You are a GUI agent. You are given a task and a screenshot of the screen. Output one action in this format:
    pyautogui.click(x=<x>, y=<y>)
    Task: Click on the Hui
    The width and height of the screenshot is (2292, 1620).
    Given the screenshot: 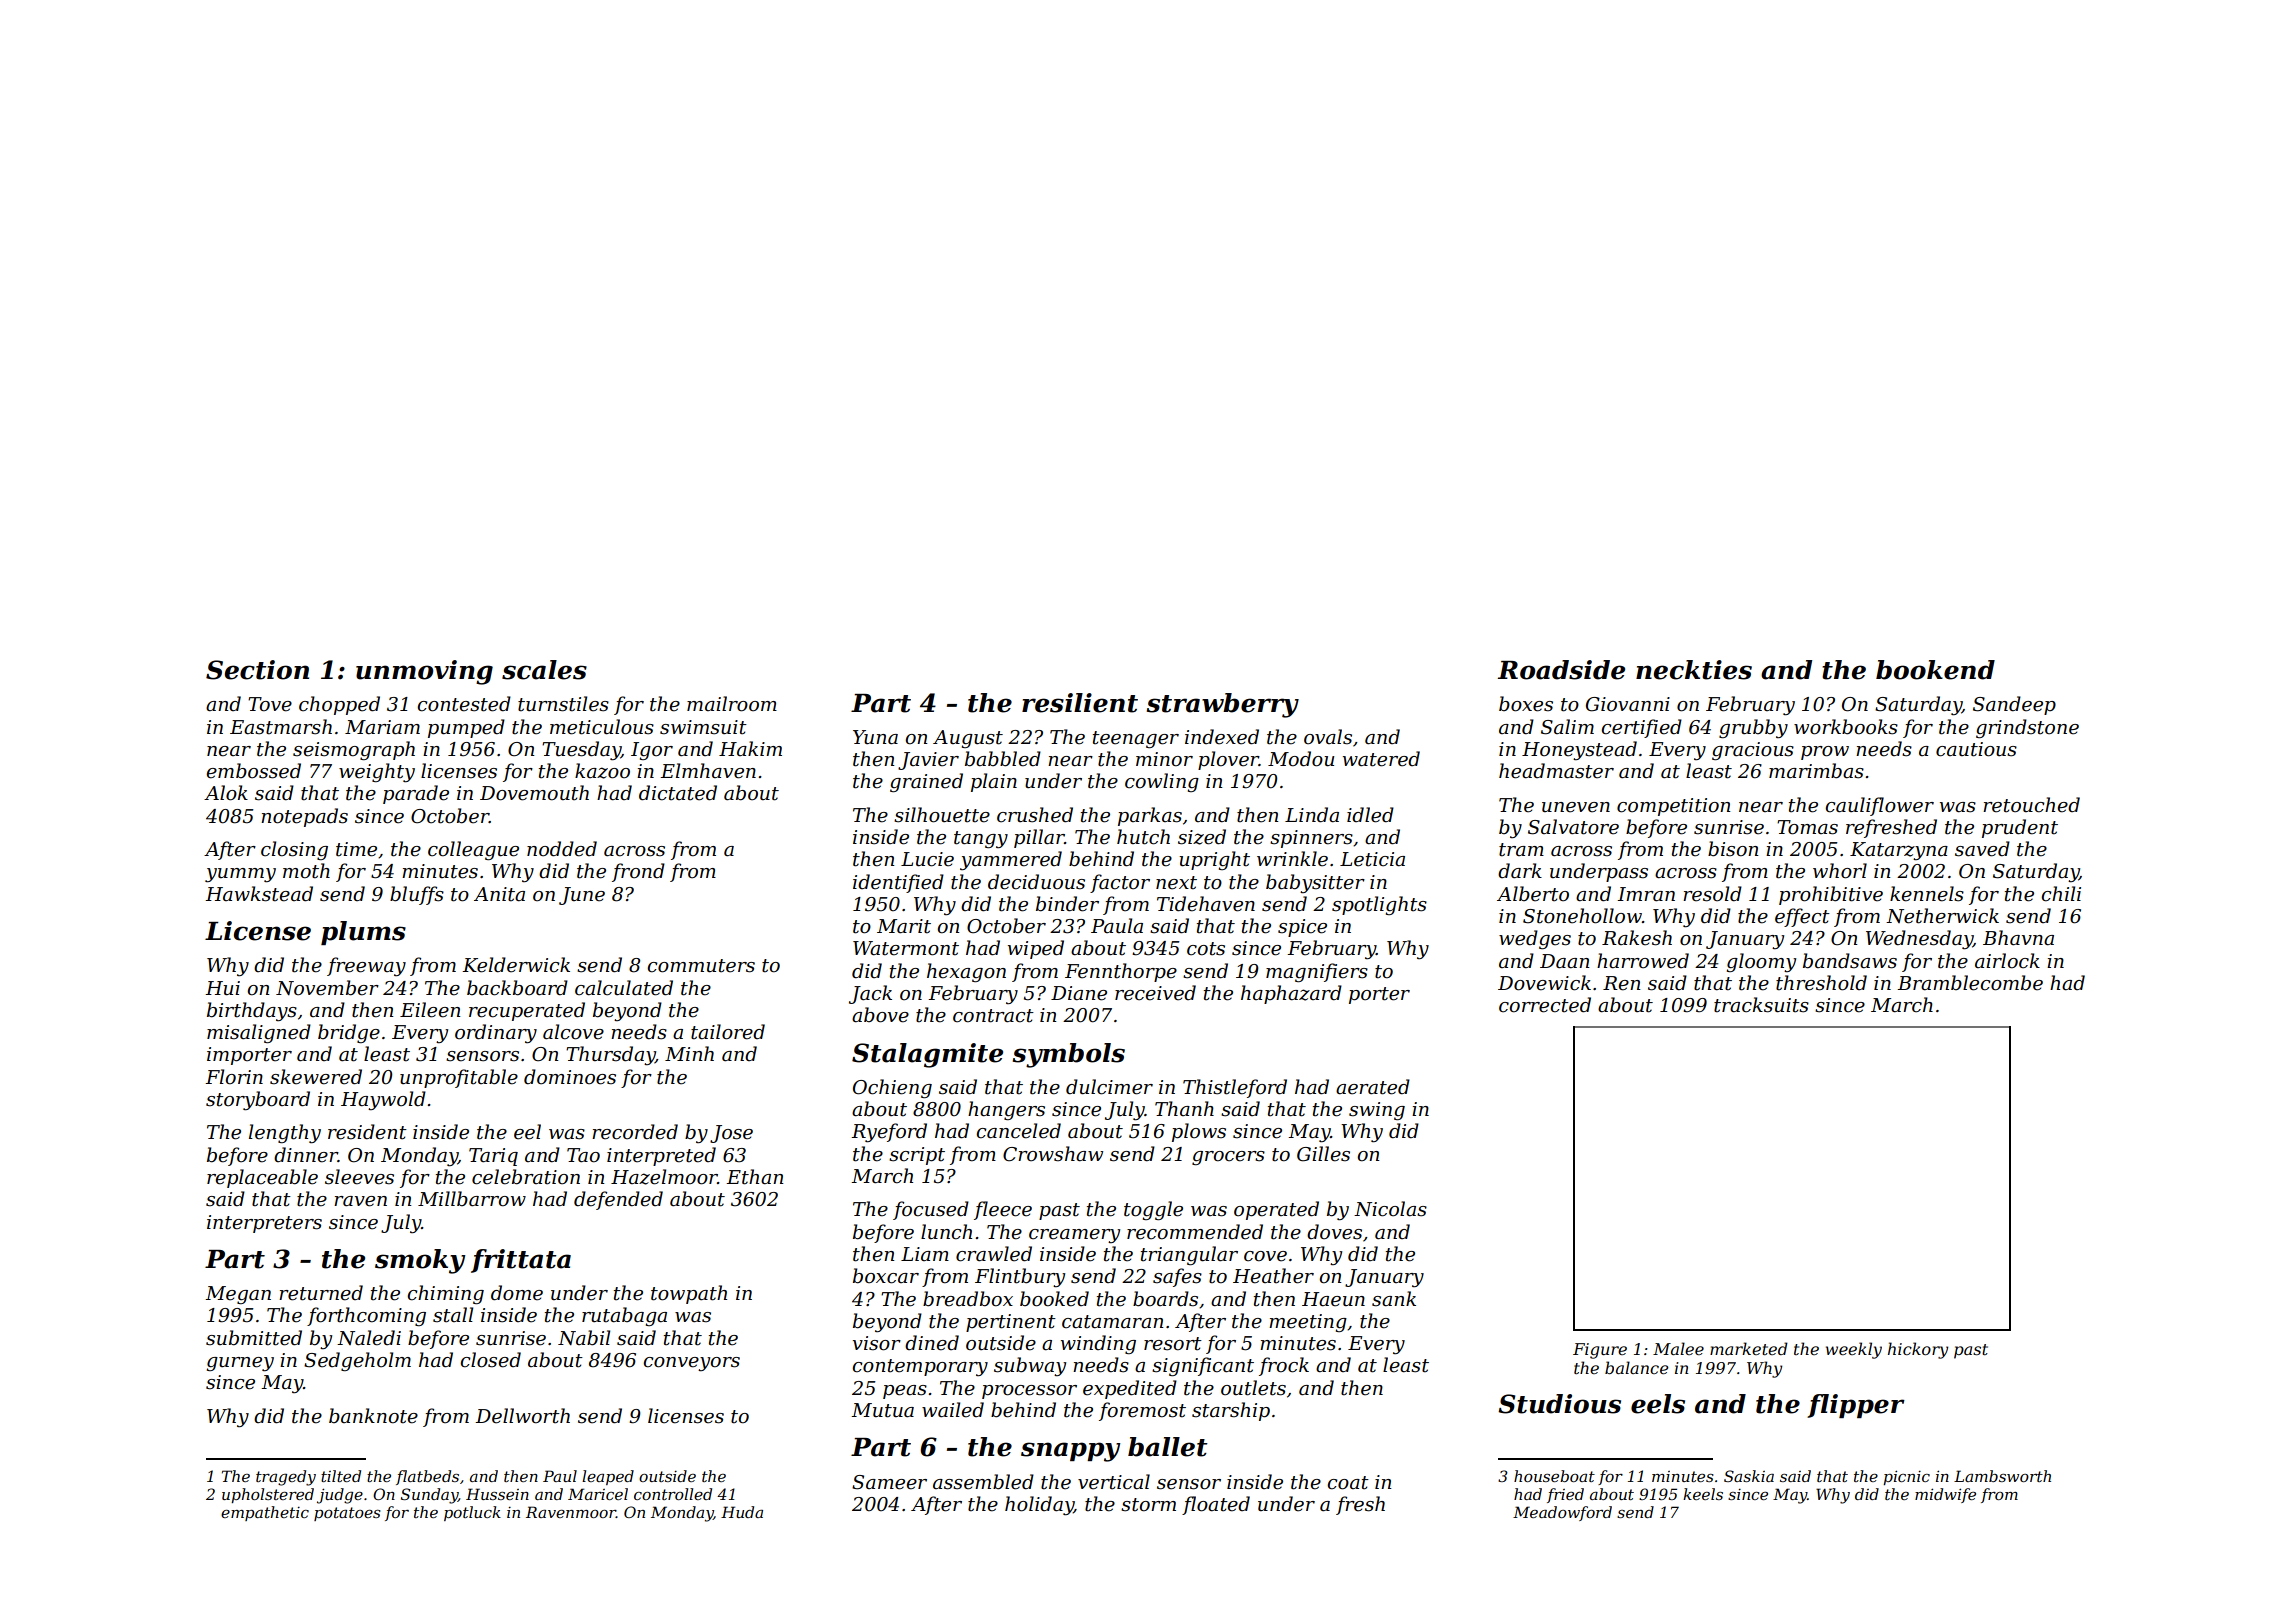 What is the action you would take?
    pyautogui.click(x=222, y=988)
